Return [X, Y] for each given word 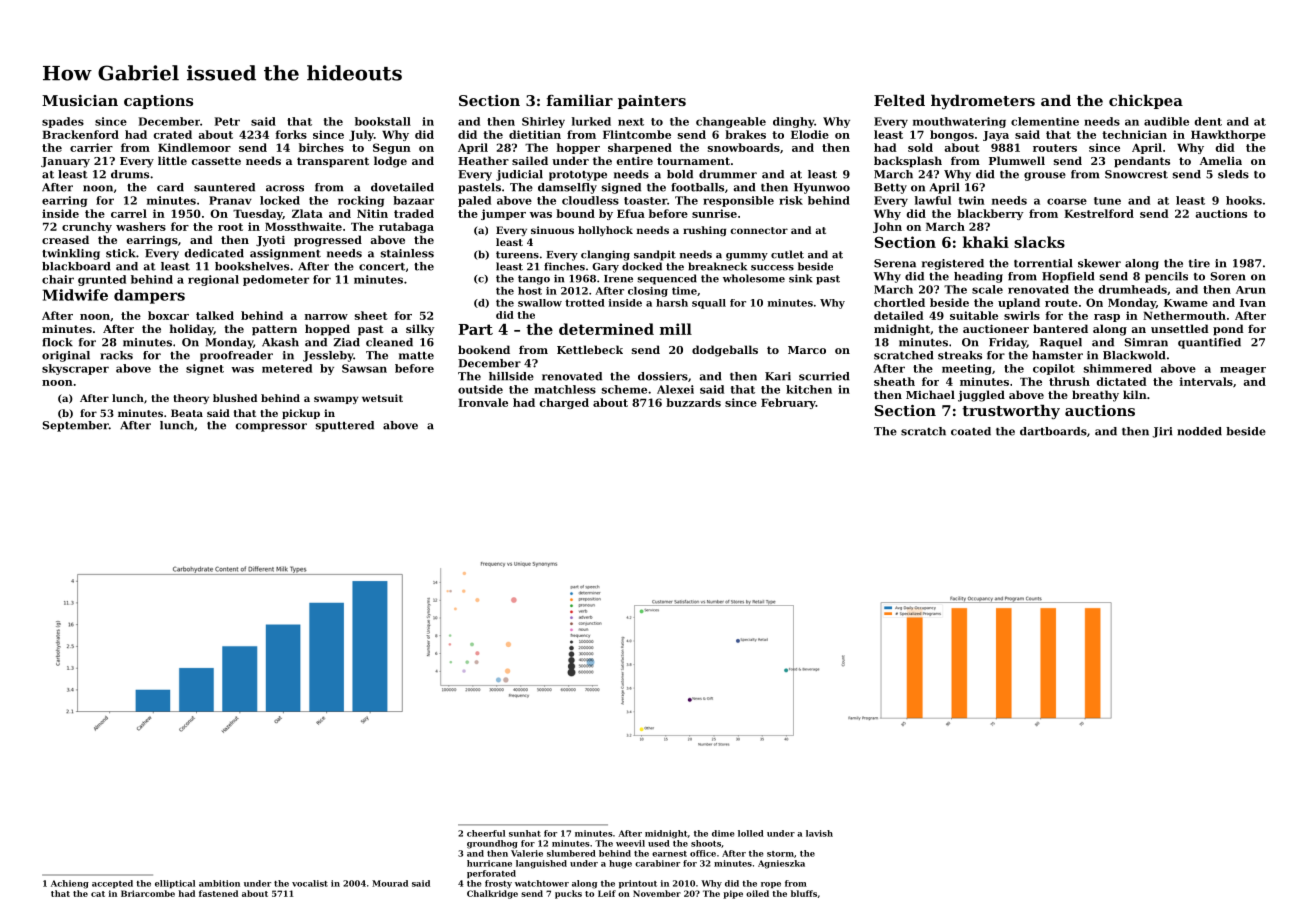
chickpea [1146, 101]
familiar [580, 100]
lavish [819, 833]
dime [723, 833]
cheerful [486, 833]
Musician [80, 100]
